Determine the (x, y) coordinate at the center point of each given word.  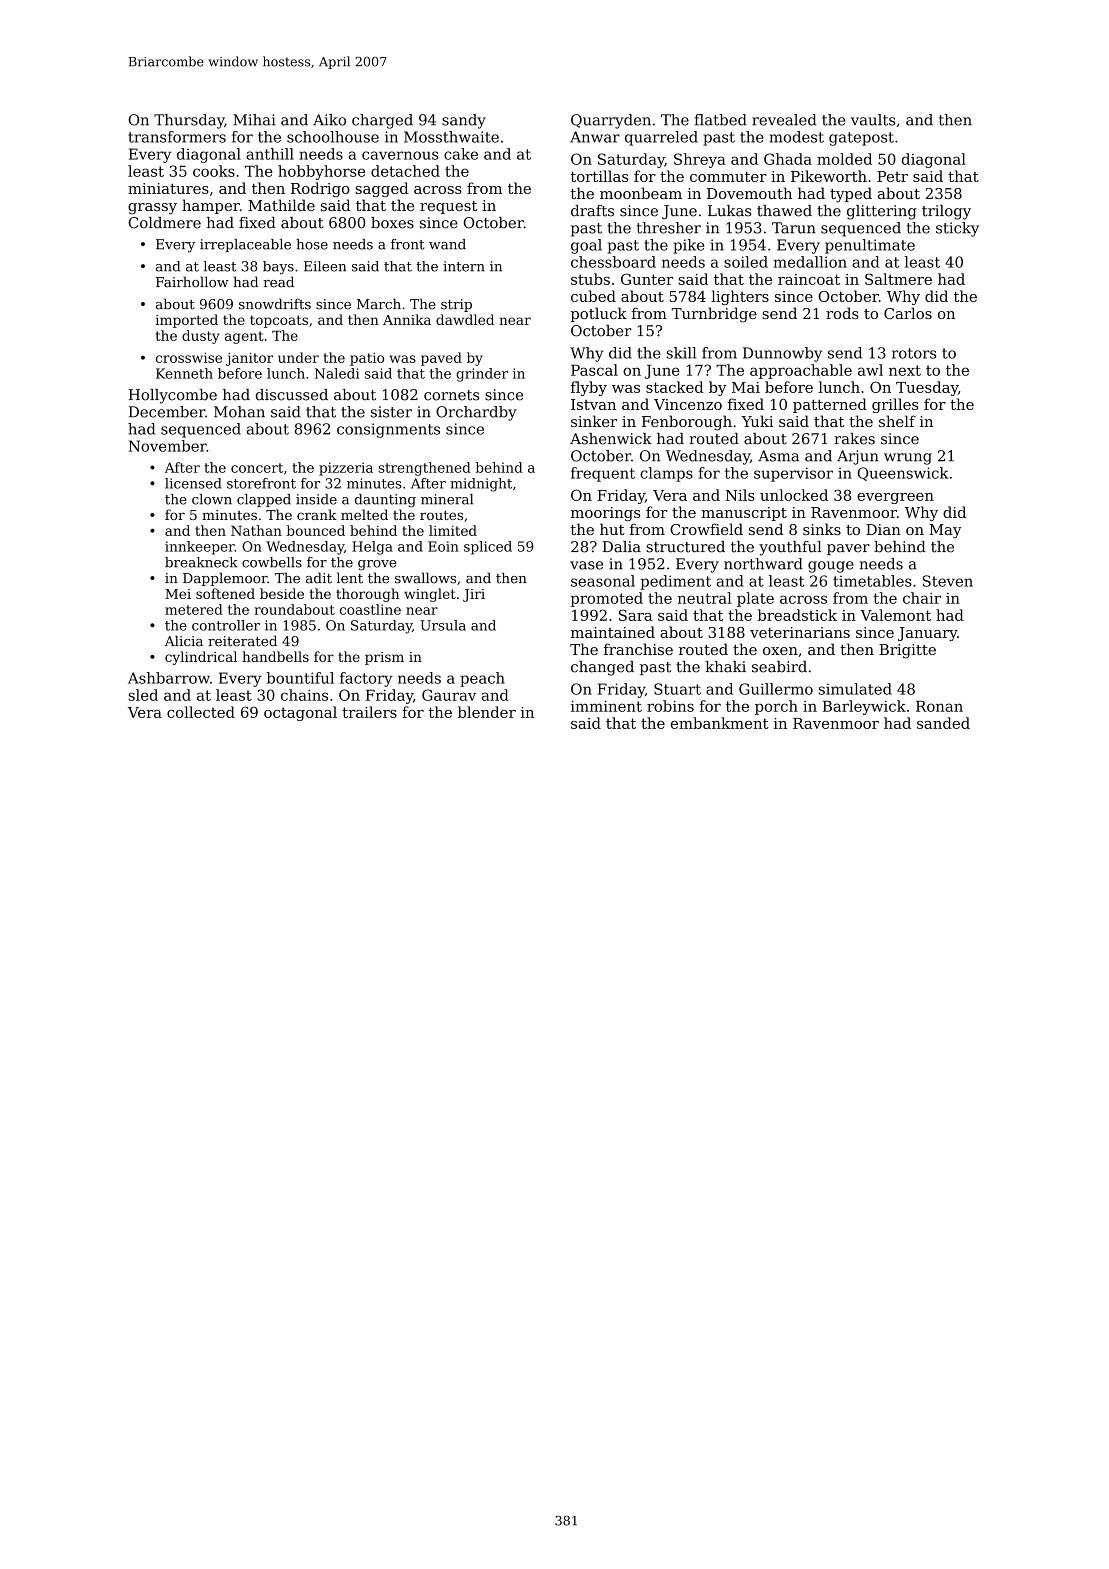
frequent (603, 474)
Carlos (908, 313)
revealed (784, 120)
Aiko (329, 120)
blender (487, 712)
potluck (599, 314)
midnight (481, 485)
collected (201, 712)
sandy (464, 121)
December (167, 412)
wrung (908, 459)
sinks (822, 529)
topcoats (279, 321)
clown (212, 499)
